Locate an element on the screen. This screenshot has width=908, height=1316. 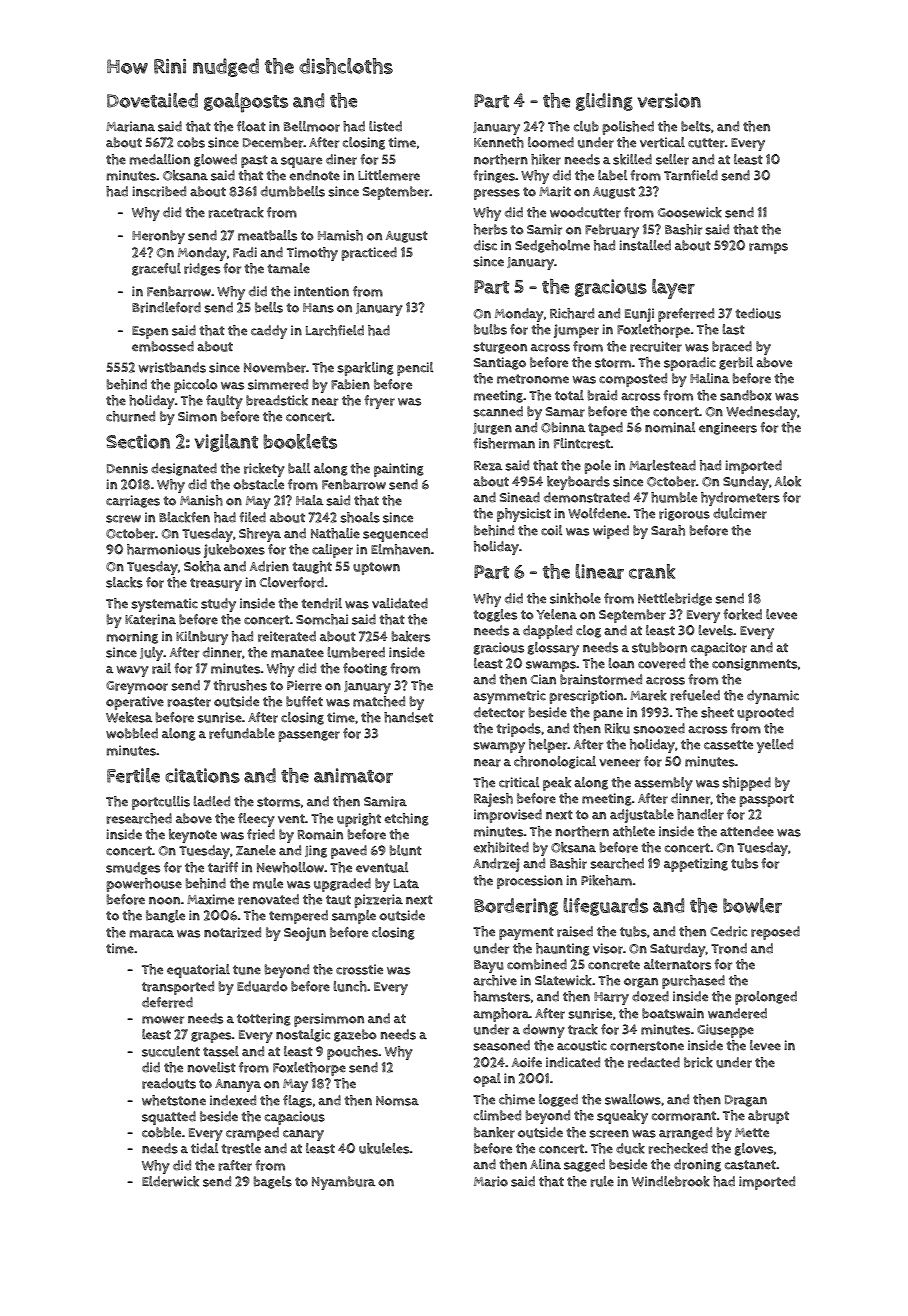
wandered is located at coordinates (737, 1013).
